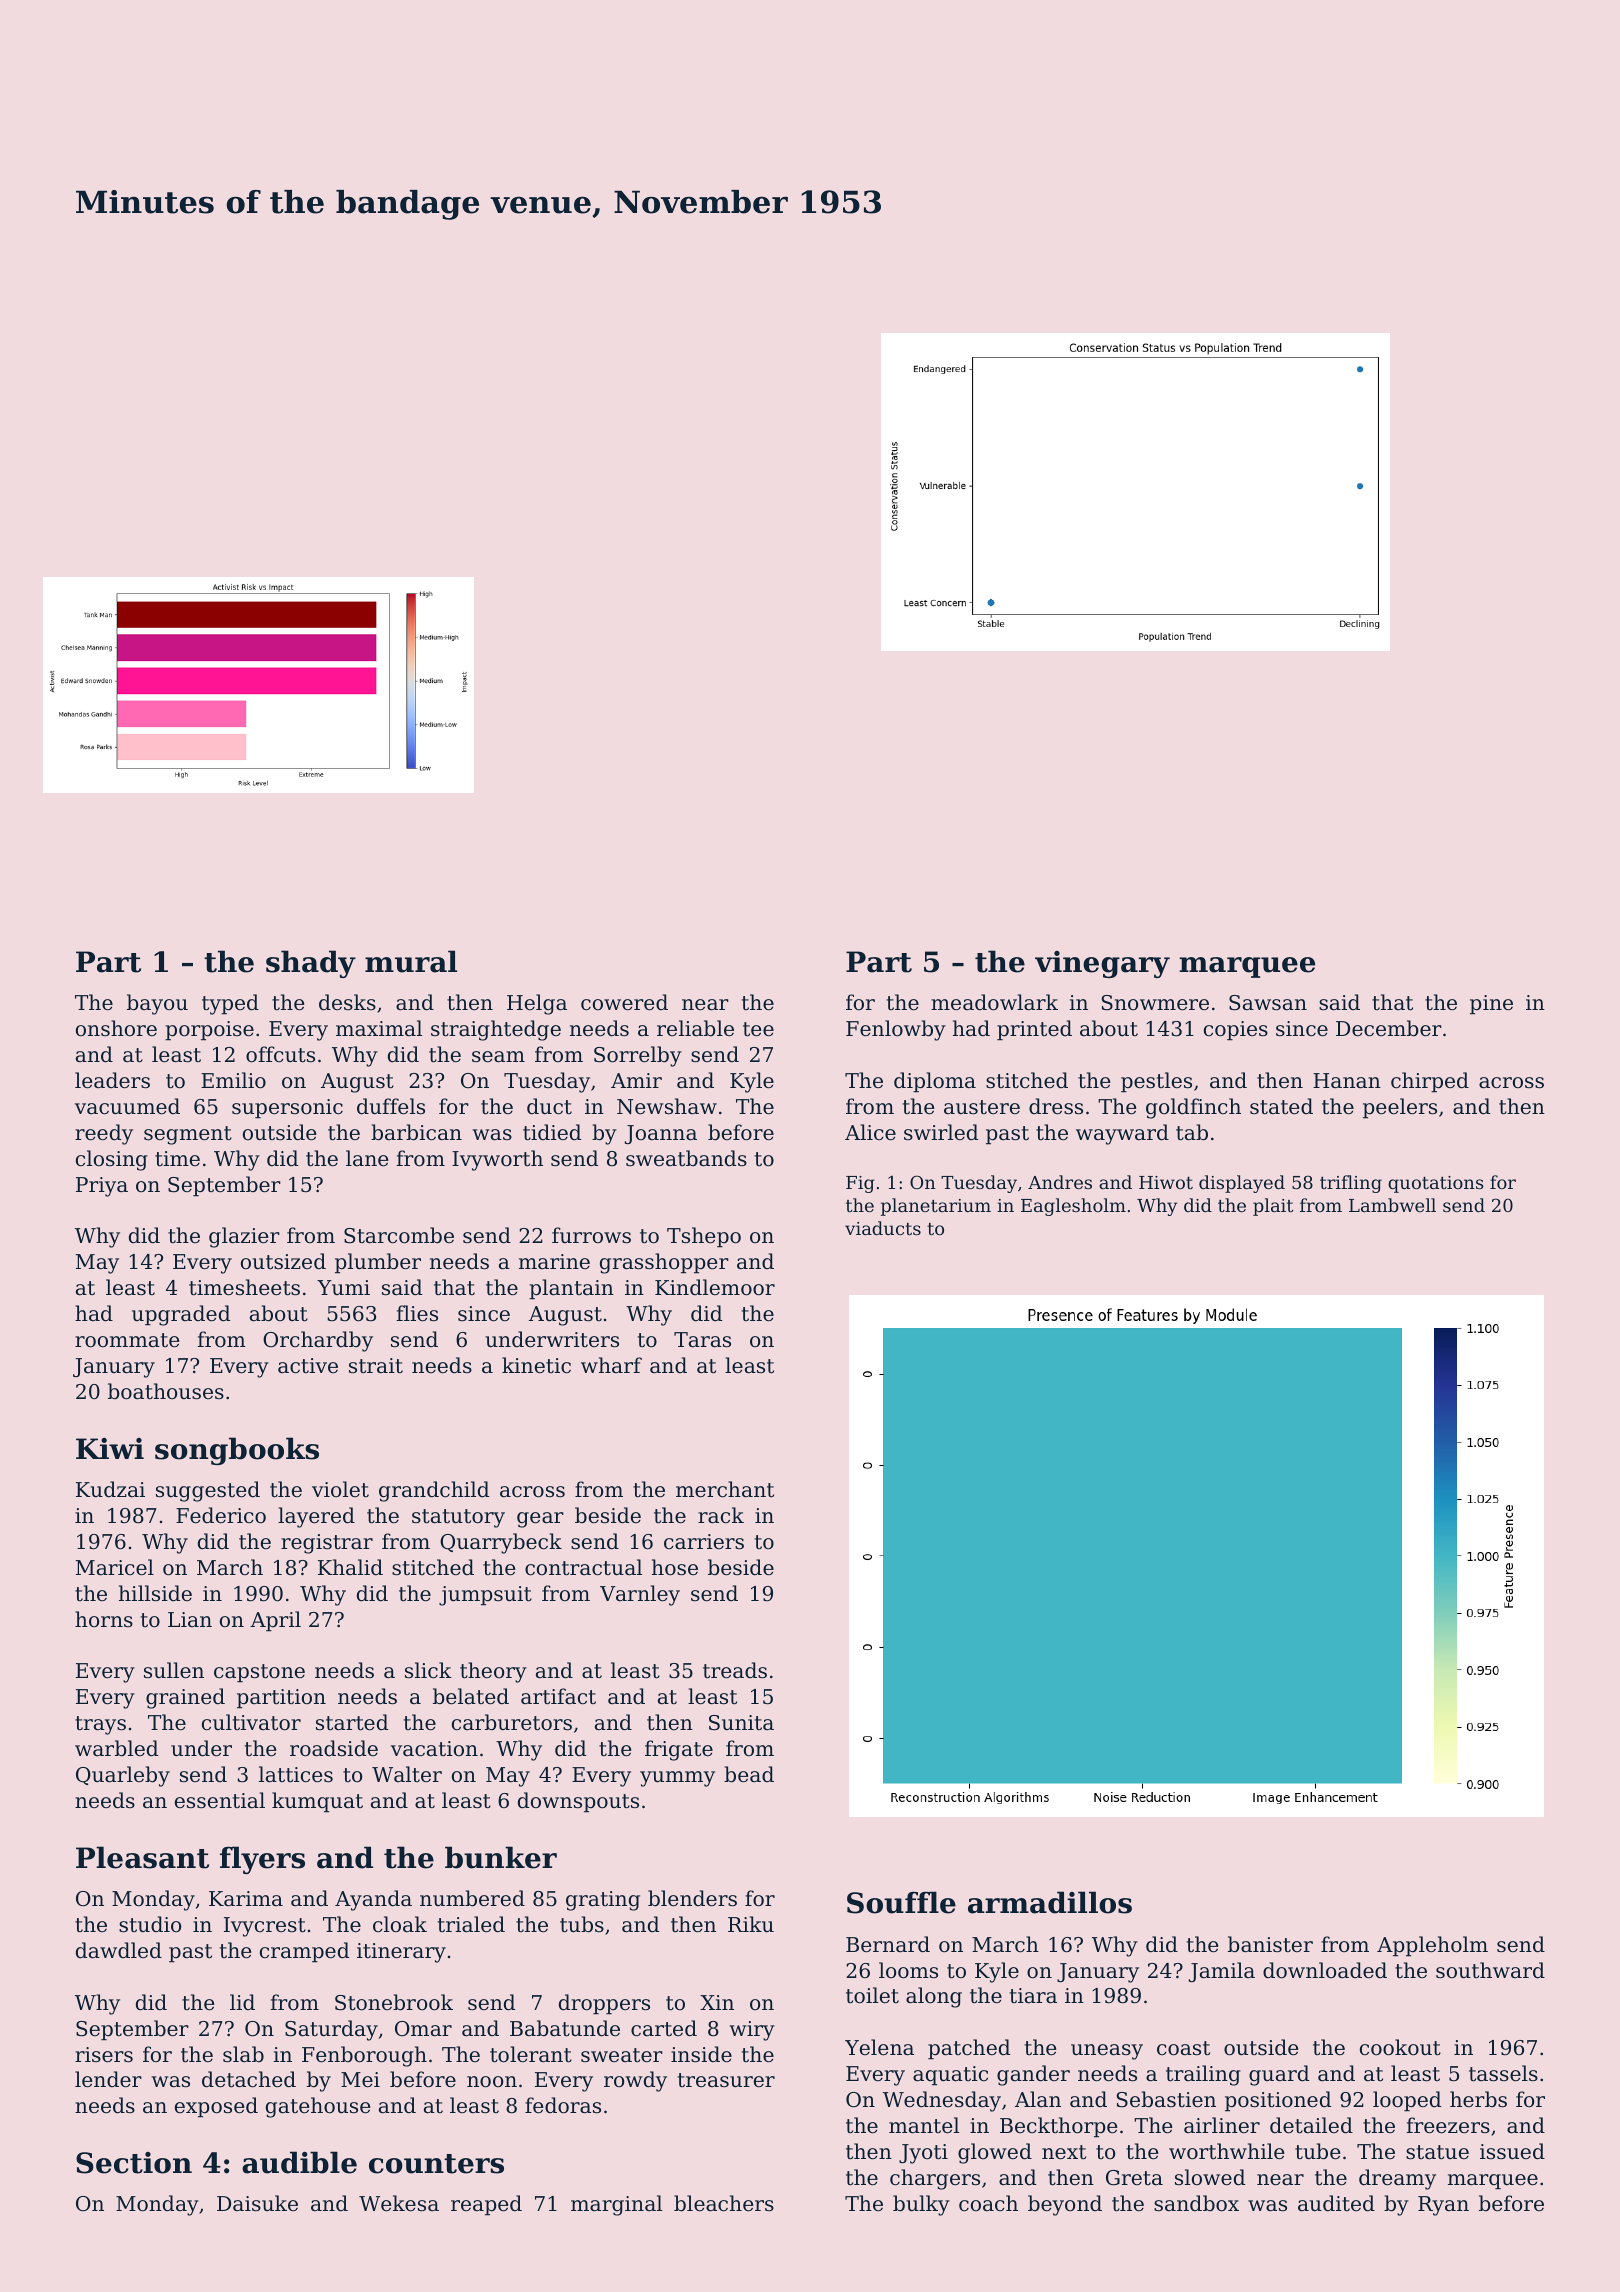 The width and height of the screenshot is (1620, 2292). I want to click on merchant, so click(725, 1489).
